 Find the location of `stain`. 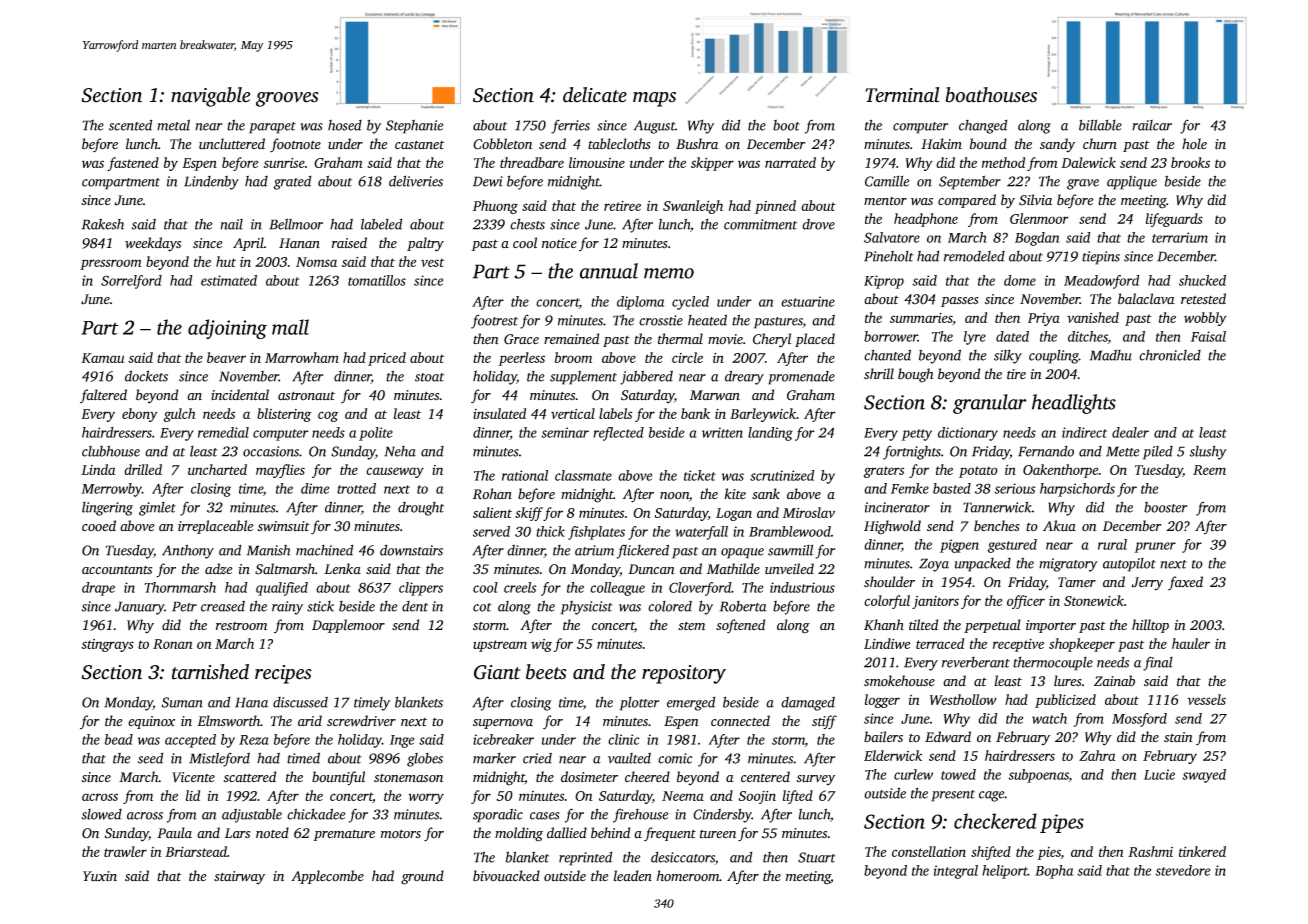

stain is located at coordinates (1178, 737).
